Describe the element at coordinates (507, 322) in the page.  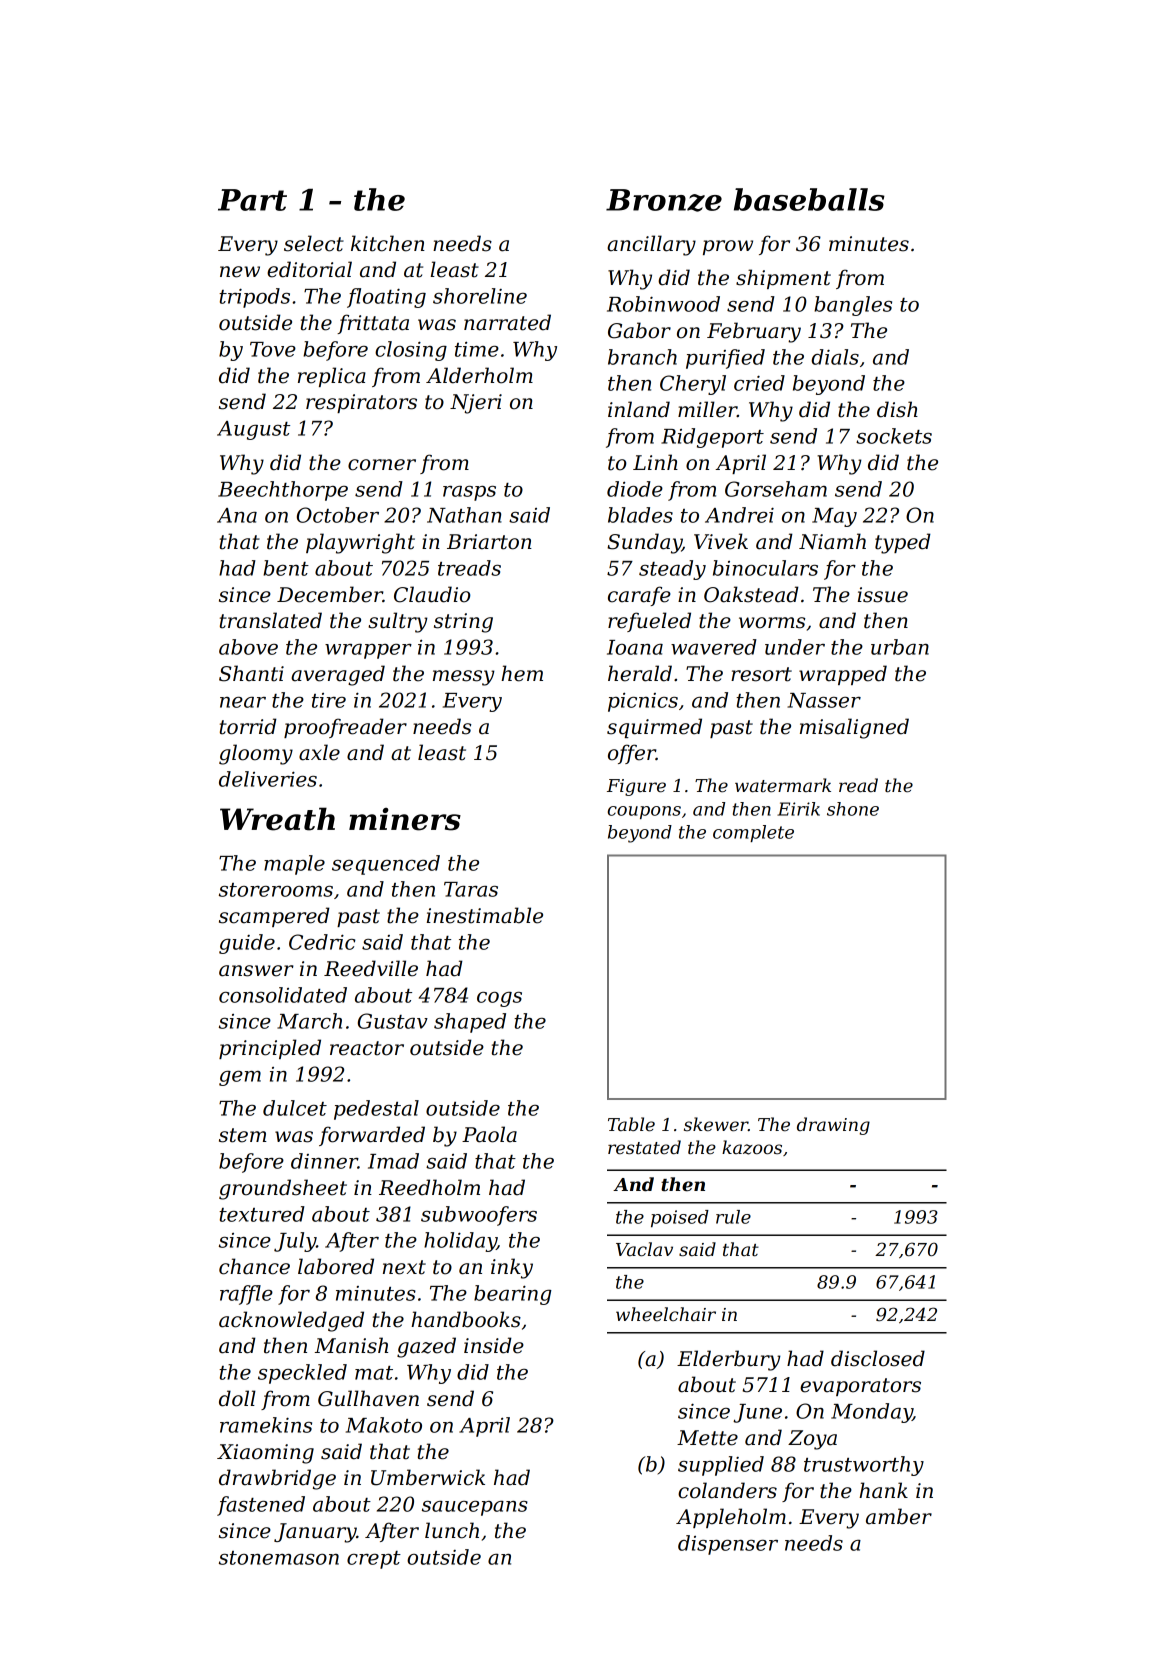
I see `narrated` at that location.
